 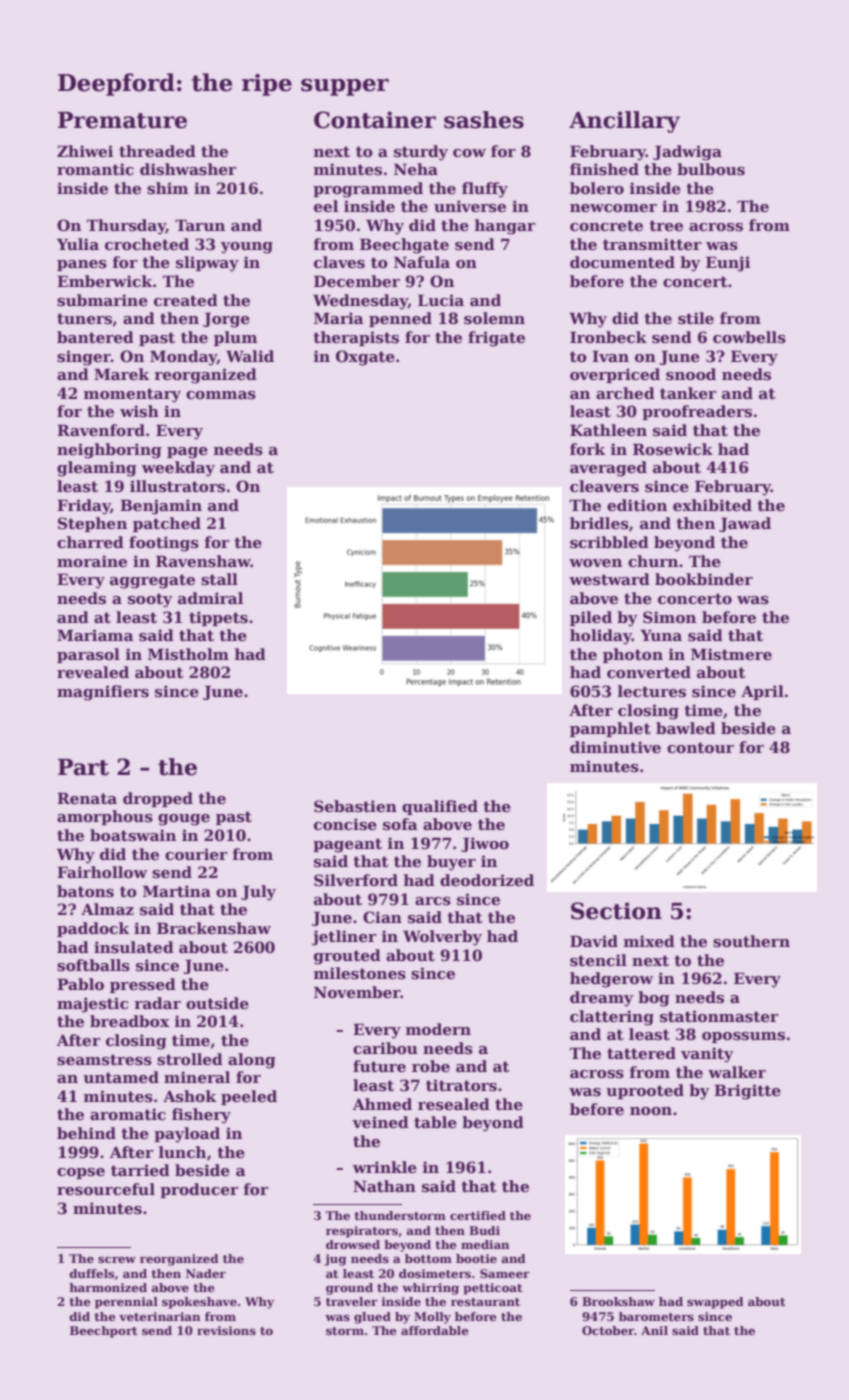 I want to click on parasol, so click(x=88, y=655).
